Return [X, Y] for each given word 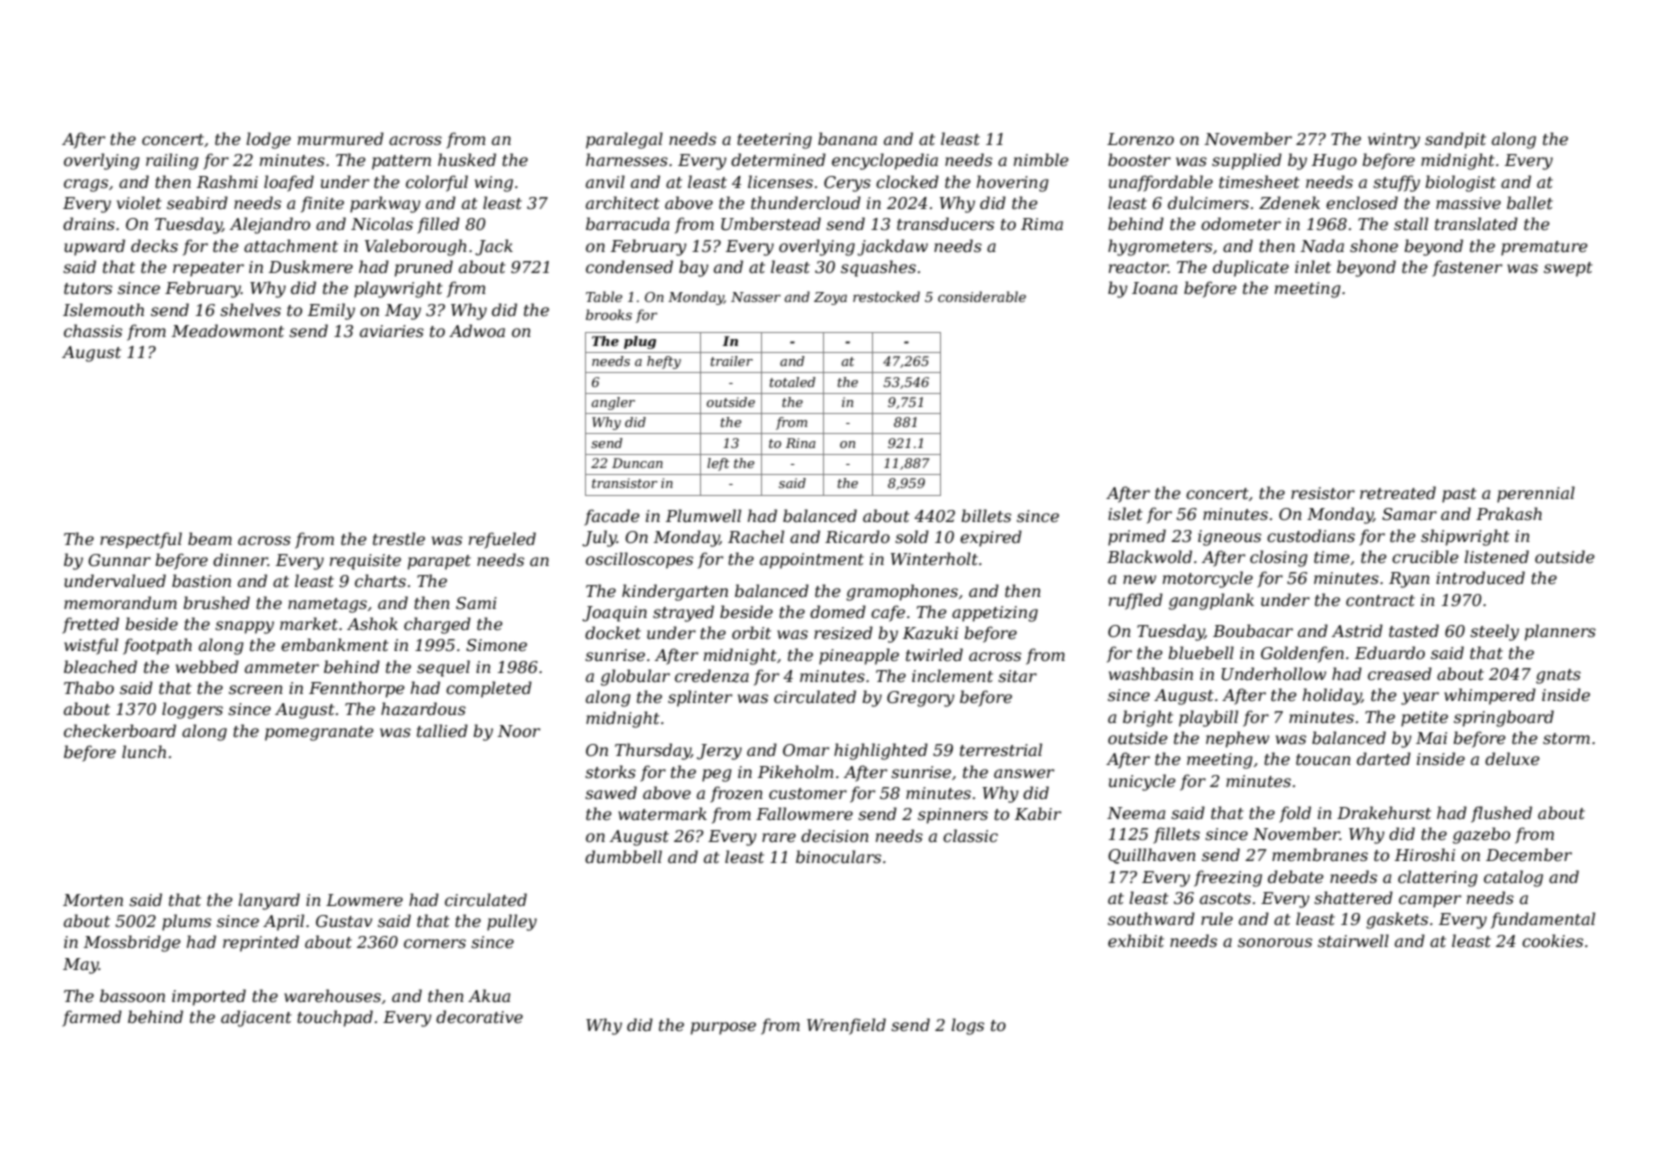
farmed [92, 1018]
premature [1544, 248]
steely [1494, 632]
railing [172, 161]
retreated [1398, 492]
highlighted [881, 751]
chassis [93, 330]
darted [1384, 758]
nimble [1041, 159]
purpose [723, 1028]
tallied [442, 730]
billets [986, 515]
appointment [812, 561]
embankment [335, 644]
